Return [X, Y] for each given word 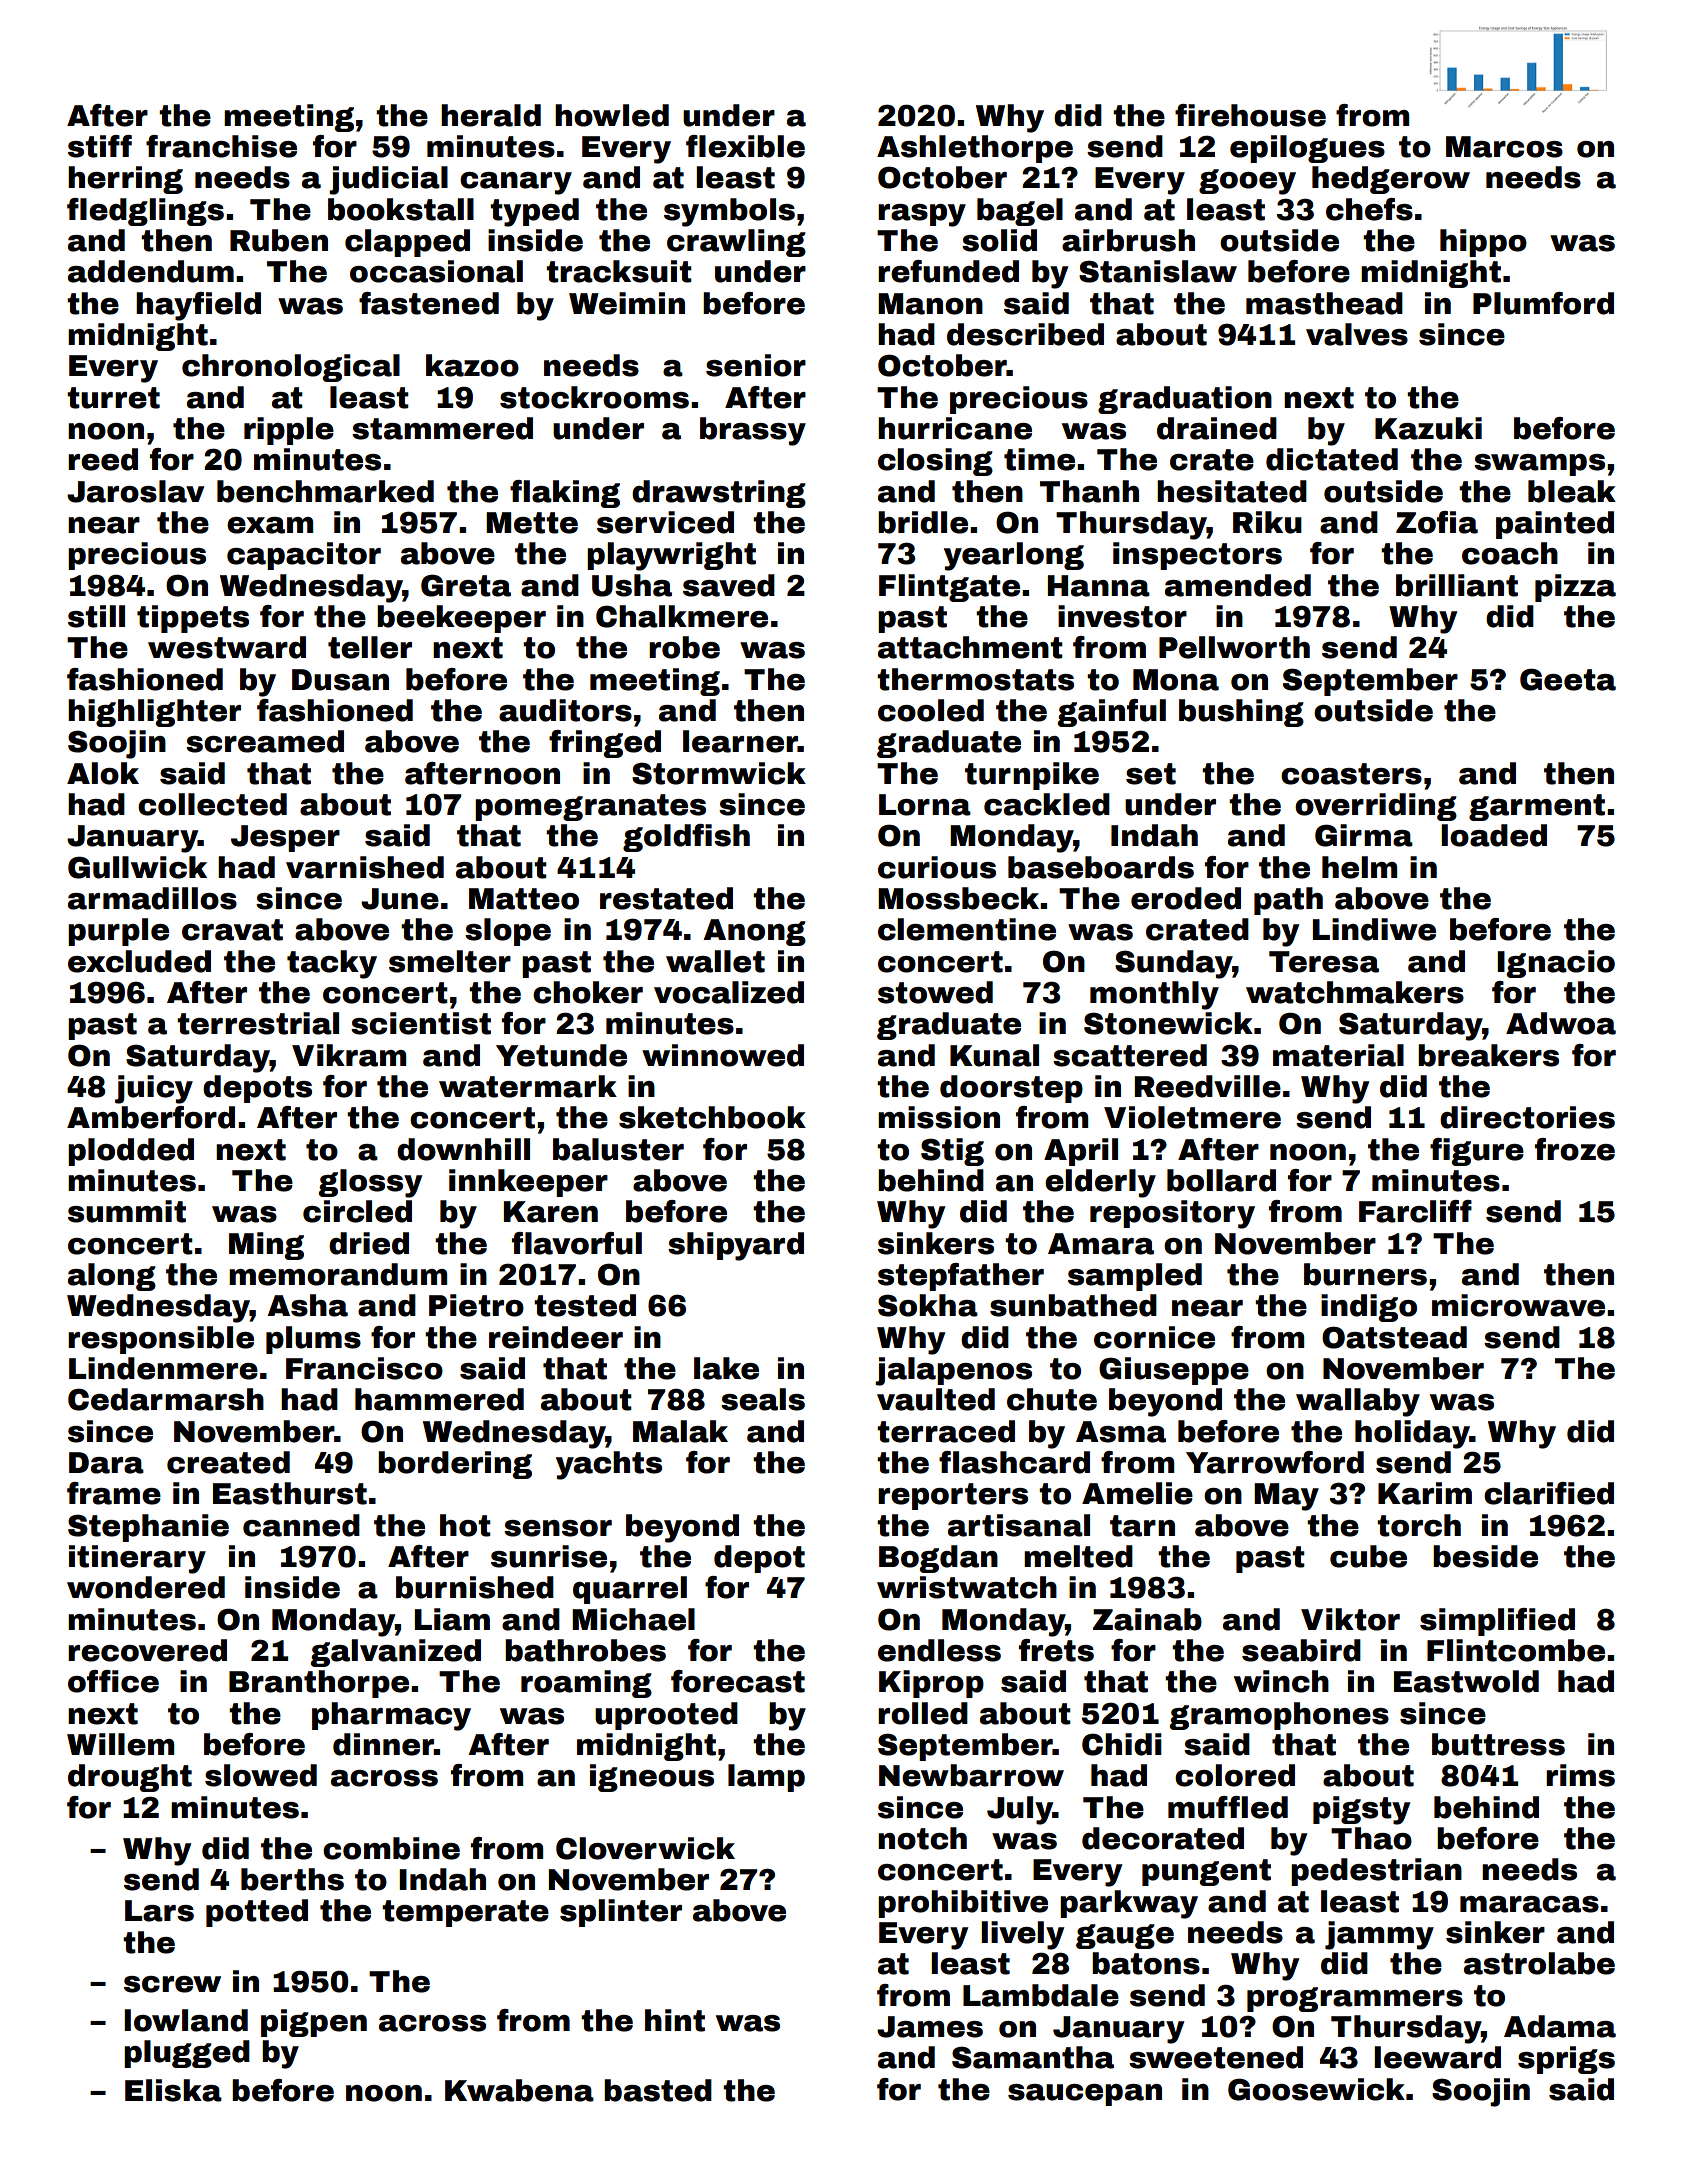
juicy [154, 1089]
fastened [429, 303]
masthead [1324, 303]
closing [935, 462]
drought [130, 1778]
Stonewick [1168, 1023]
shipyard [736, 1246]
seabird [1301, 1650]
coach [1510, 553]
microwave [1518, 1305]
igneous [652, 1778]
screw [172, 1984]
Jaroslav [135, 491]
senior [756, 365]
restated [666, 898]
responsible [161, 1340]
